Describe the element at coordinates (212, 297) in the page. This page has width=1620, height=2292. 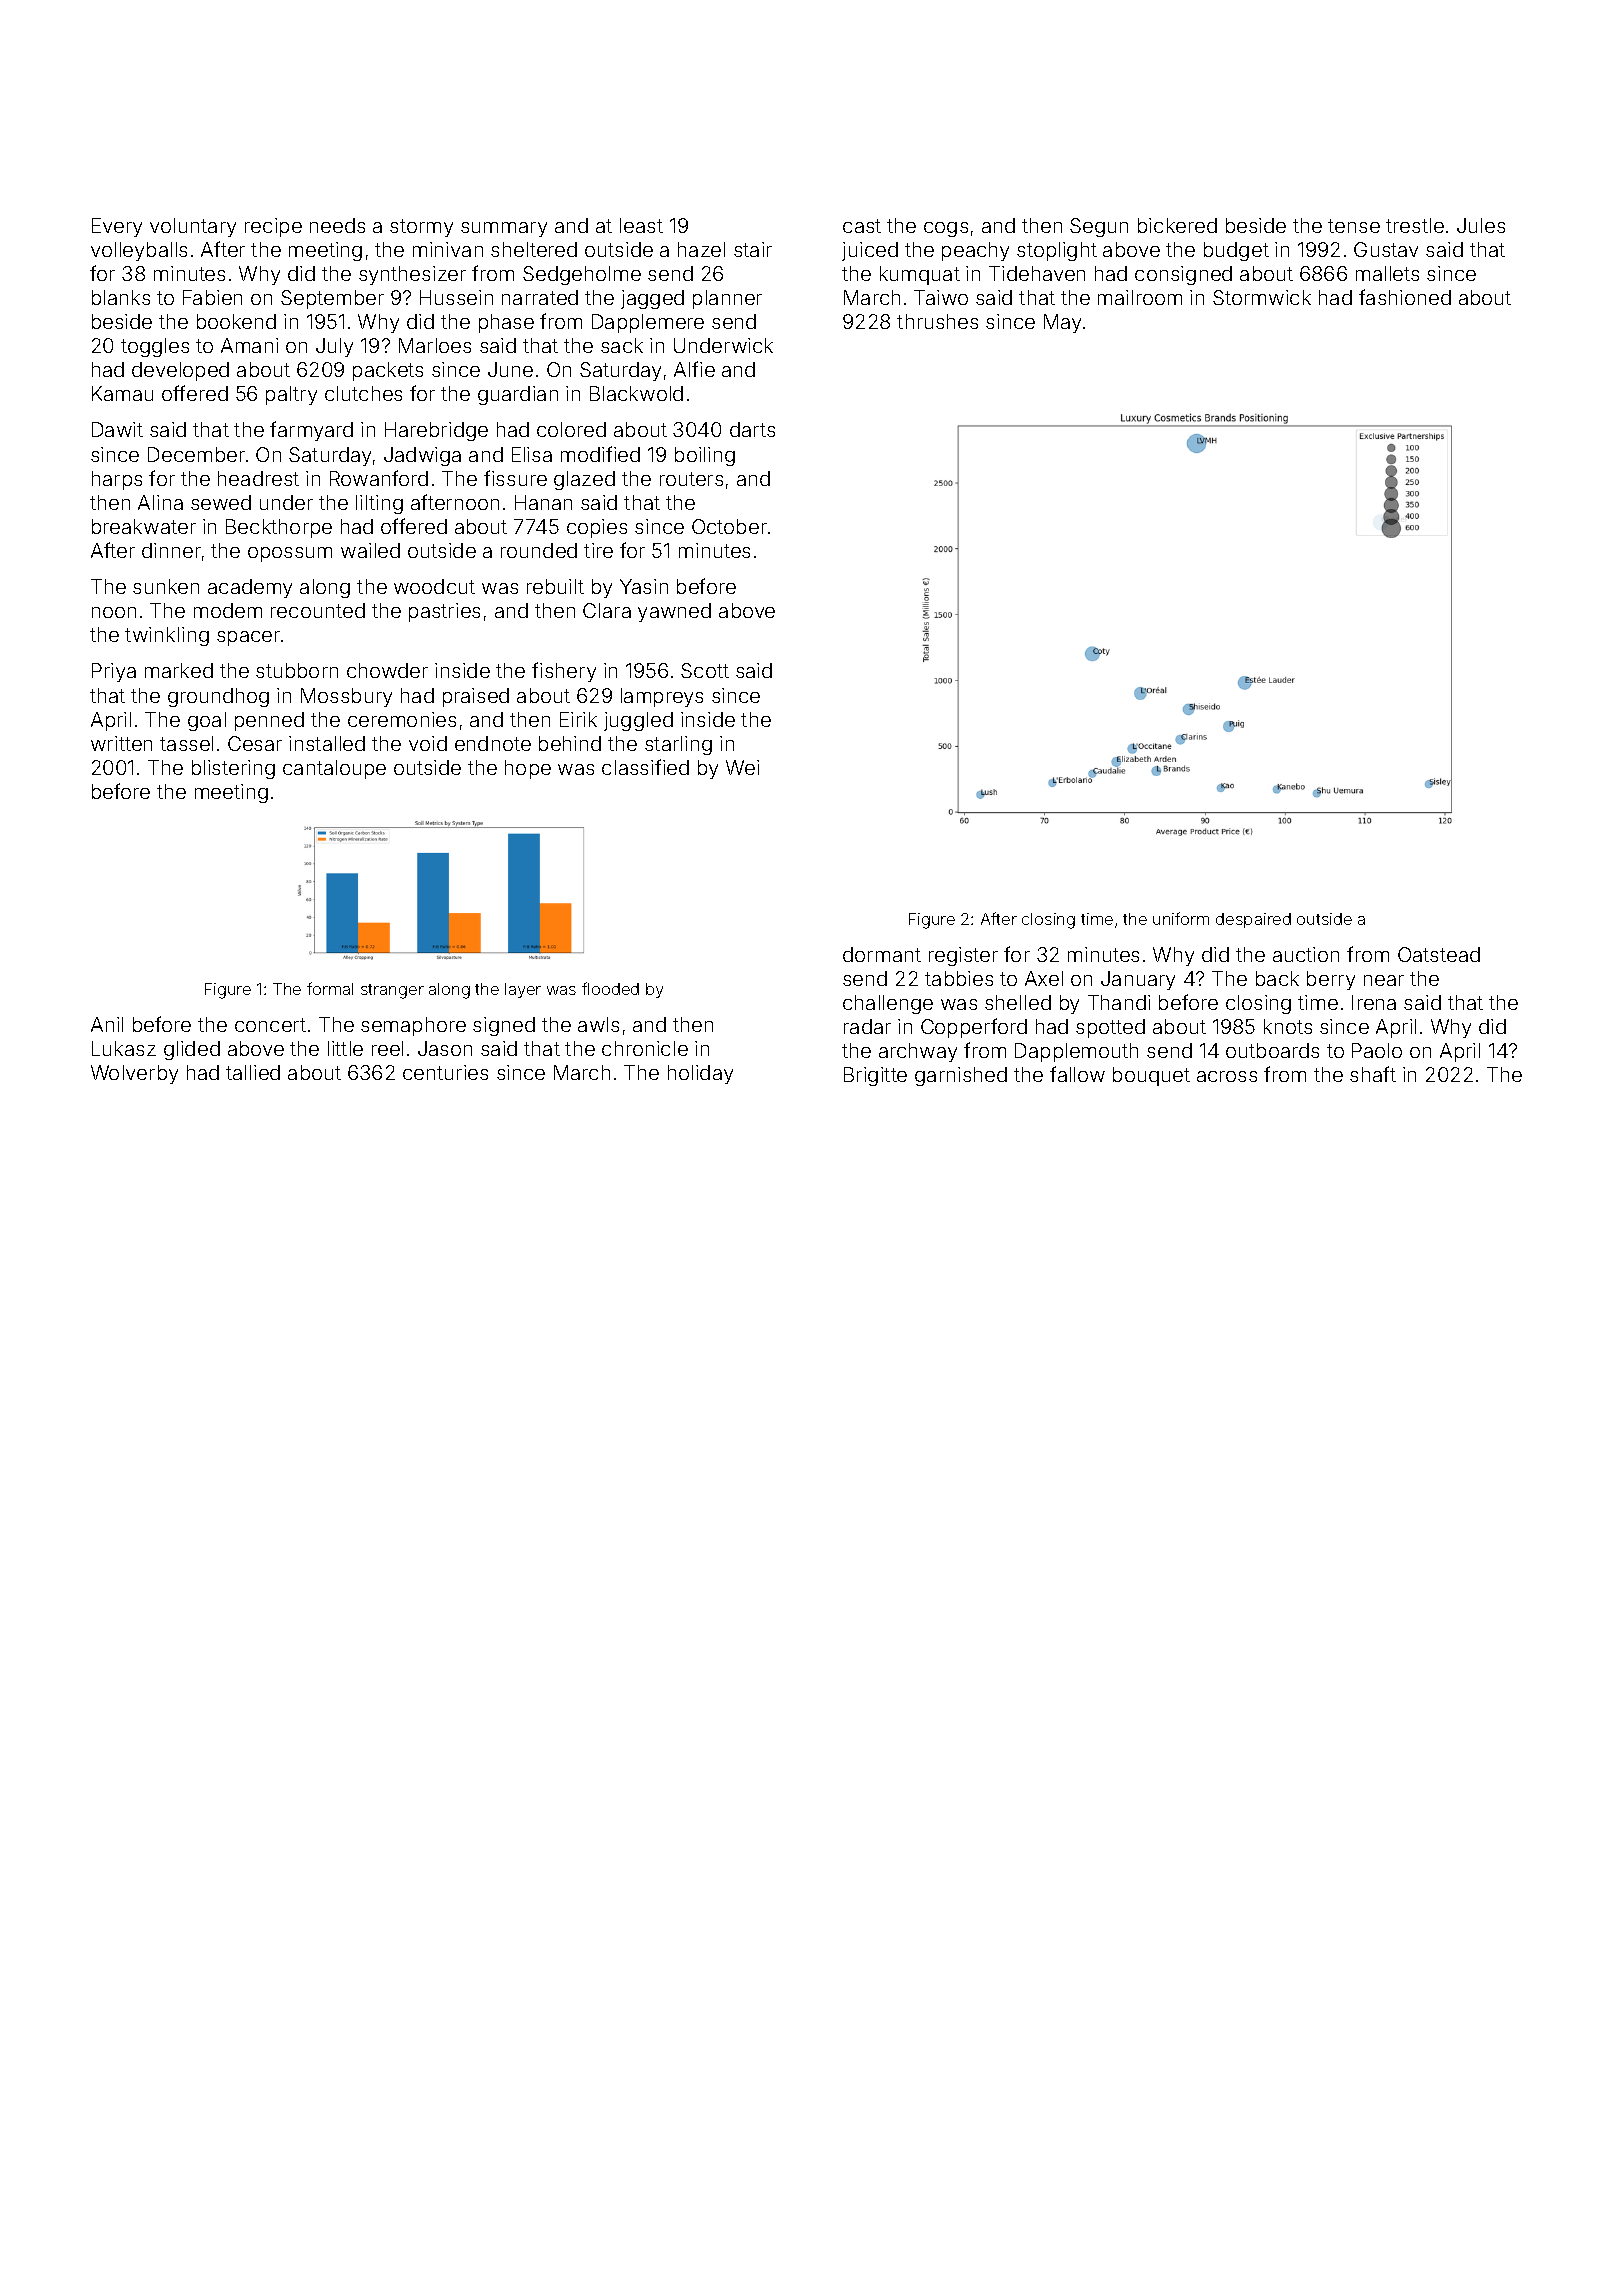
I see `Fabien` at that location.
